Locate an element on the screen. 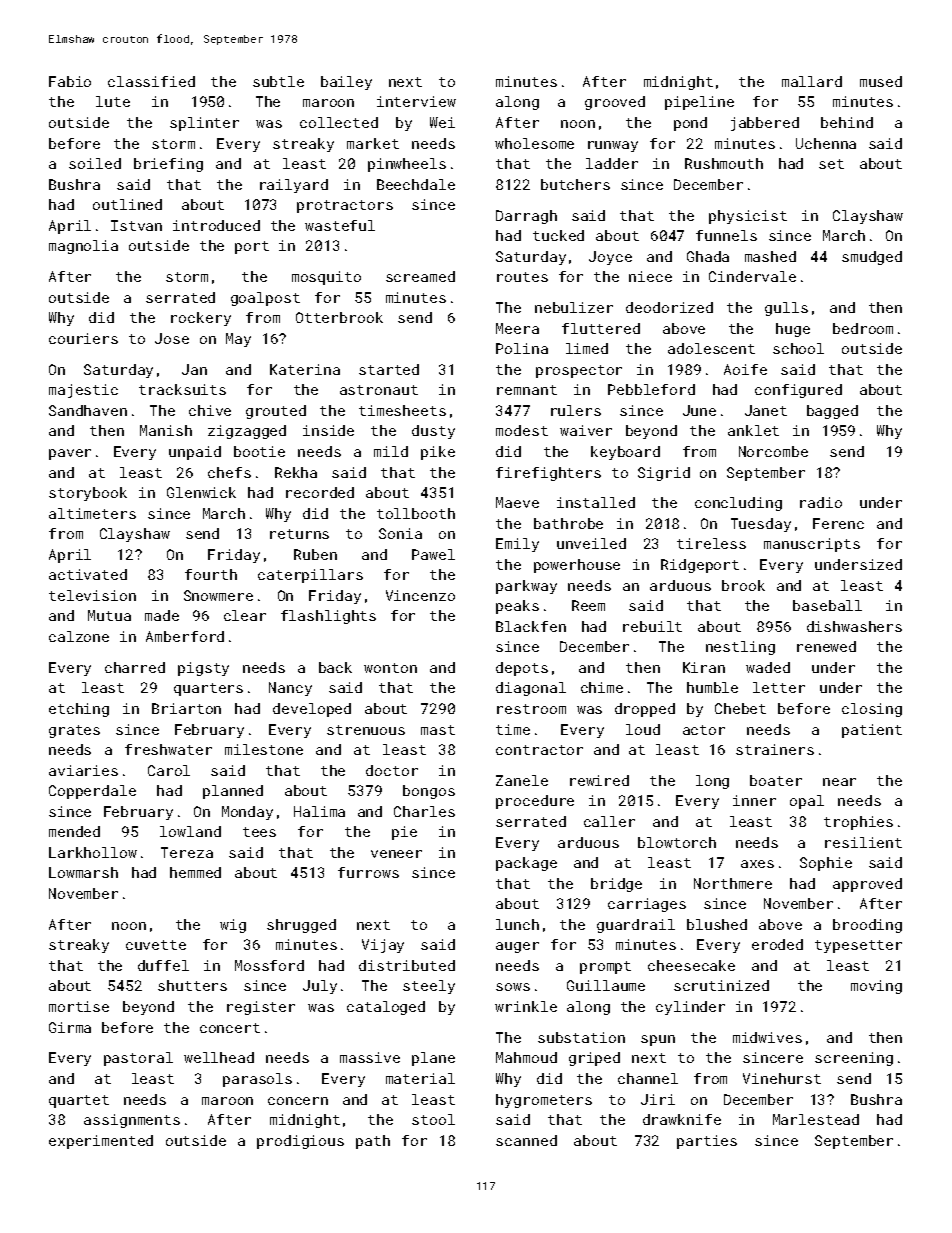 The image size is (952, 1233). chefs is located at coordinates (229, 472).
